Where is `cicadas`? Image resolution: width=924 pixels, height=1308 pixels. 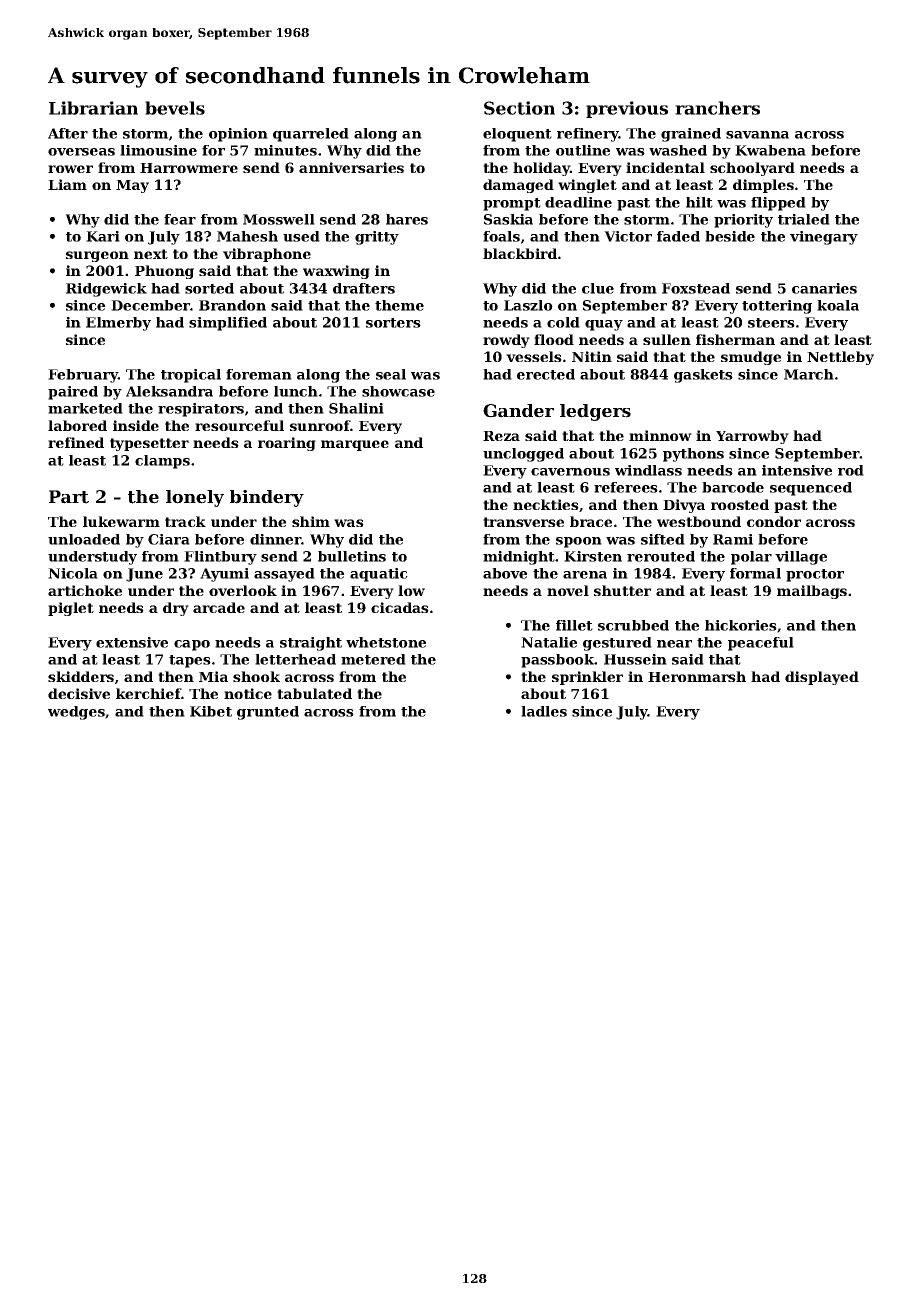
cicadas is located at coordinates (400, 607).
